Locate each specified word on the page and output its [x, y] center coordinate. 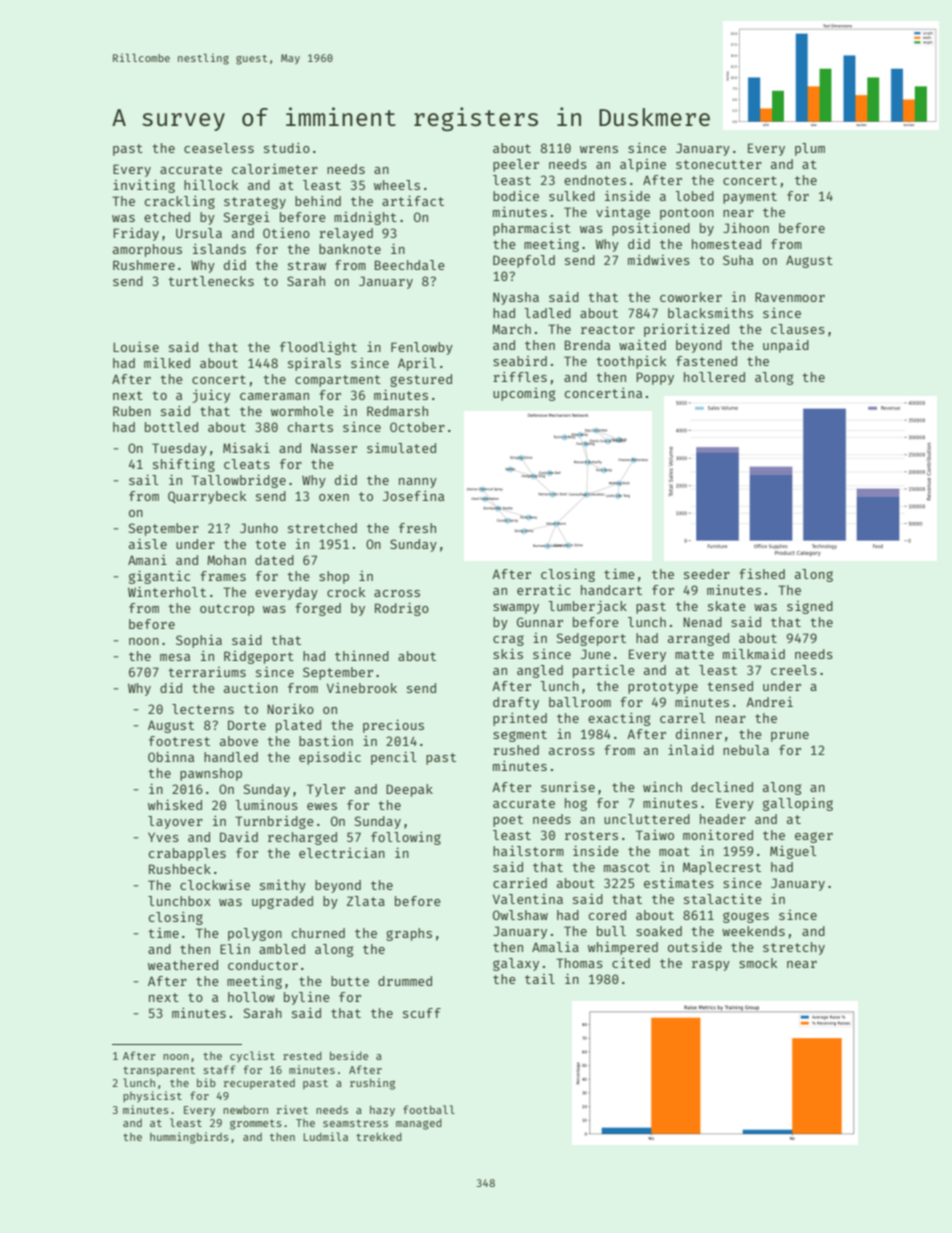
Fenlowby [422, 348]
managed [419, 1124]
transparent [159, 1071]
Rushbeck [180, 869]
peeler [516, 165]
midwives [659, 260]
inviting [144, 186]
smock [758, 963]
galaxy [516, 964]
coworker [691, 297]
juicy [211, 396]
